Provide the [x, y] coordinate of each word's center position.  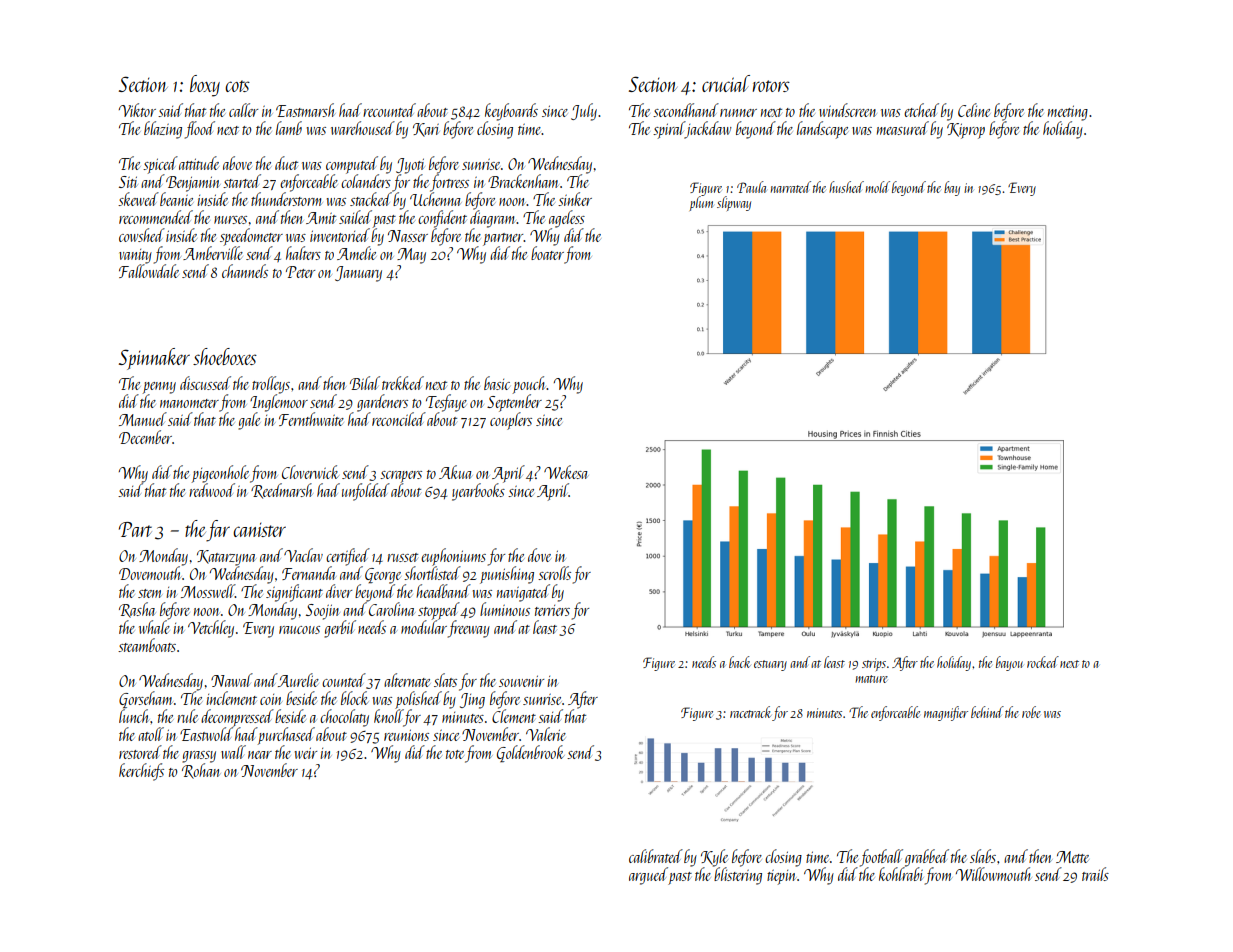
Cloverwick [310, 472]
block [355, 698]
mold [877, 187]
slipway [734, 203]
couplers [511, 421]
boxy [205, 86]
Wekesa [566, 472]
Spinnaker [154, 359]
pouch [530, 385]
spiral [669, 130]
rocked [1043, 662]
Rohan [200, 771]
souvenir [521, 681]
